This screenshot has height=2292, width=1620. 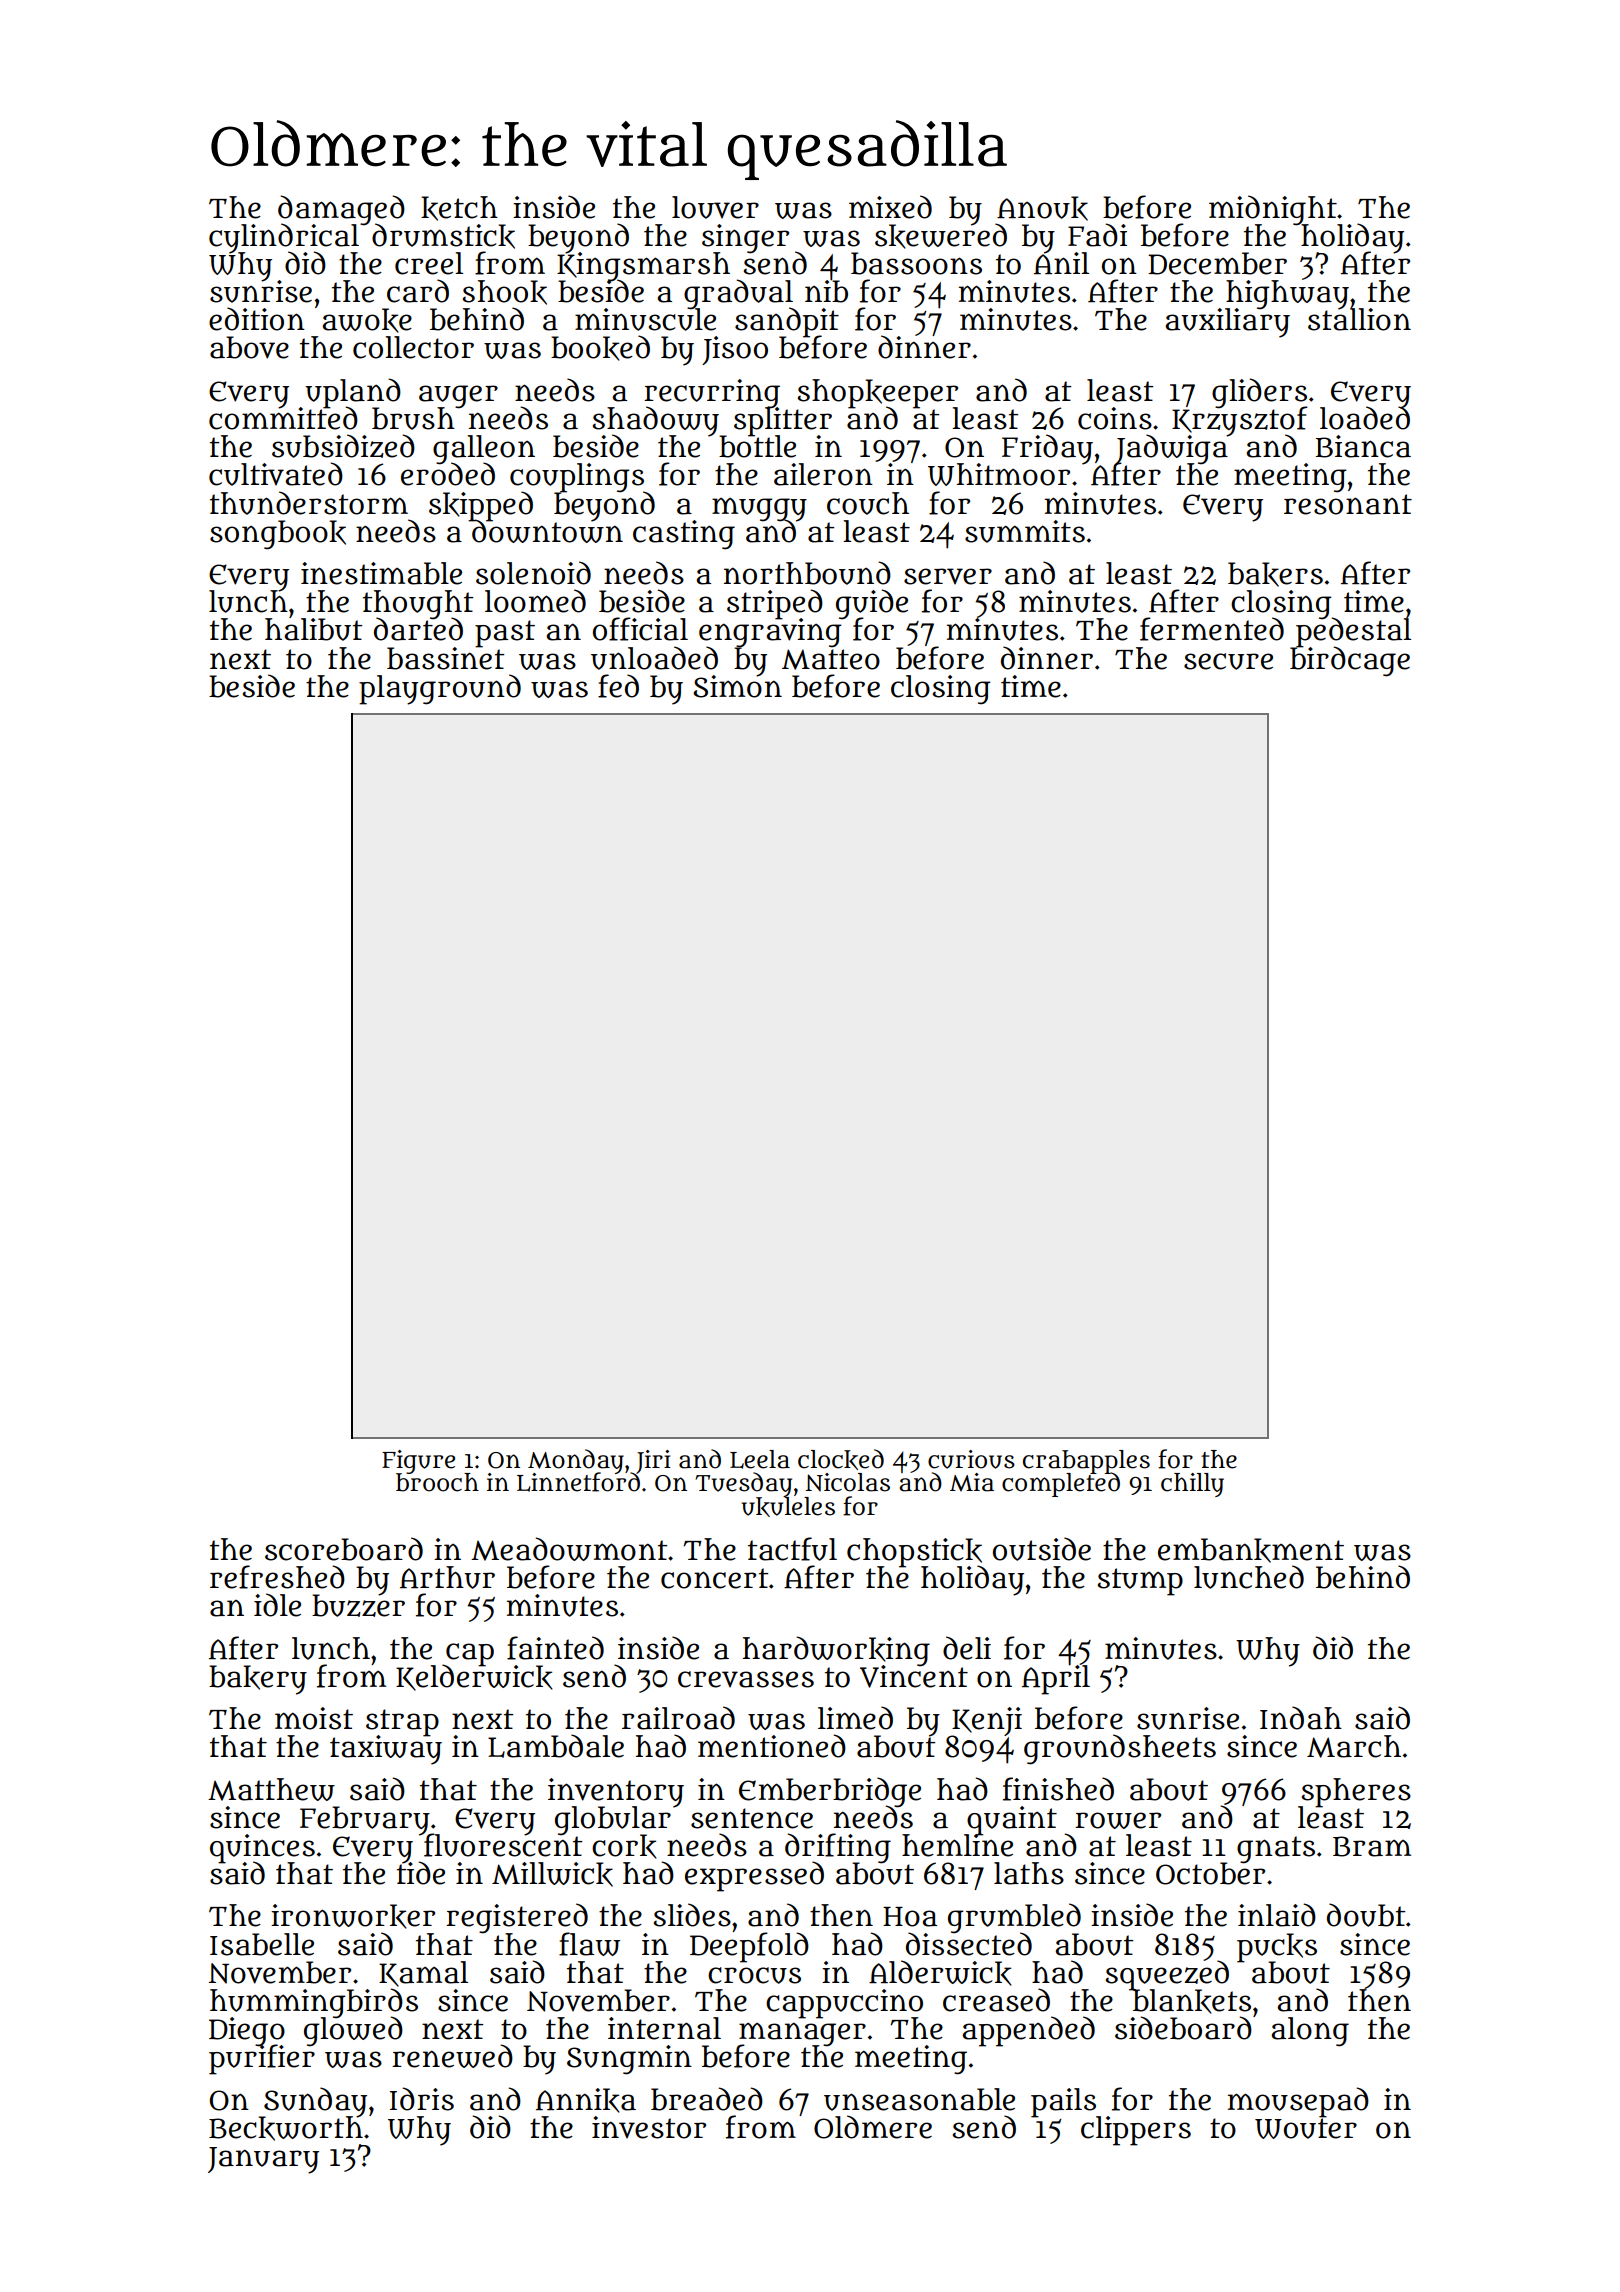 I want to click on Deepfold, so click(x=749, y=1947).
